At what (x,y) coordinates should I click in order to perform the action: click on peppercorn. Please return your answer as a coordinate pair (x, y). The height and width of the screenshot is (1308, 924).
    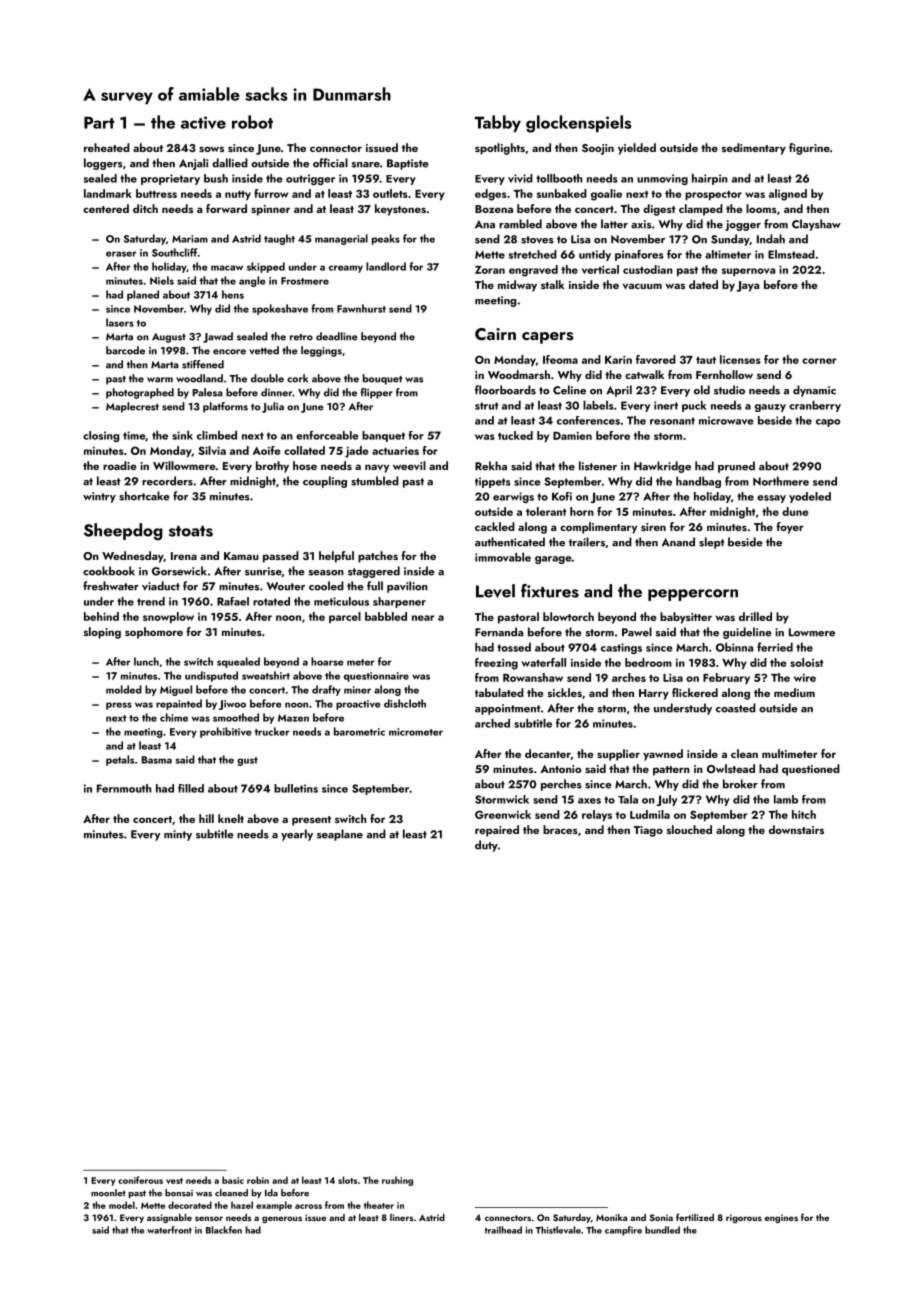
    Looking at the image, I should click on (693, 595).
